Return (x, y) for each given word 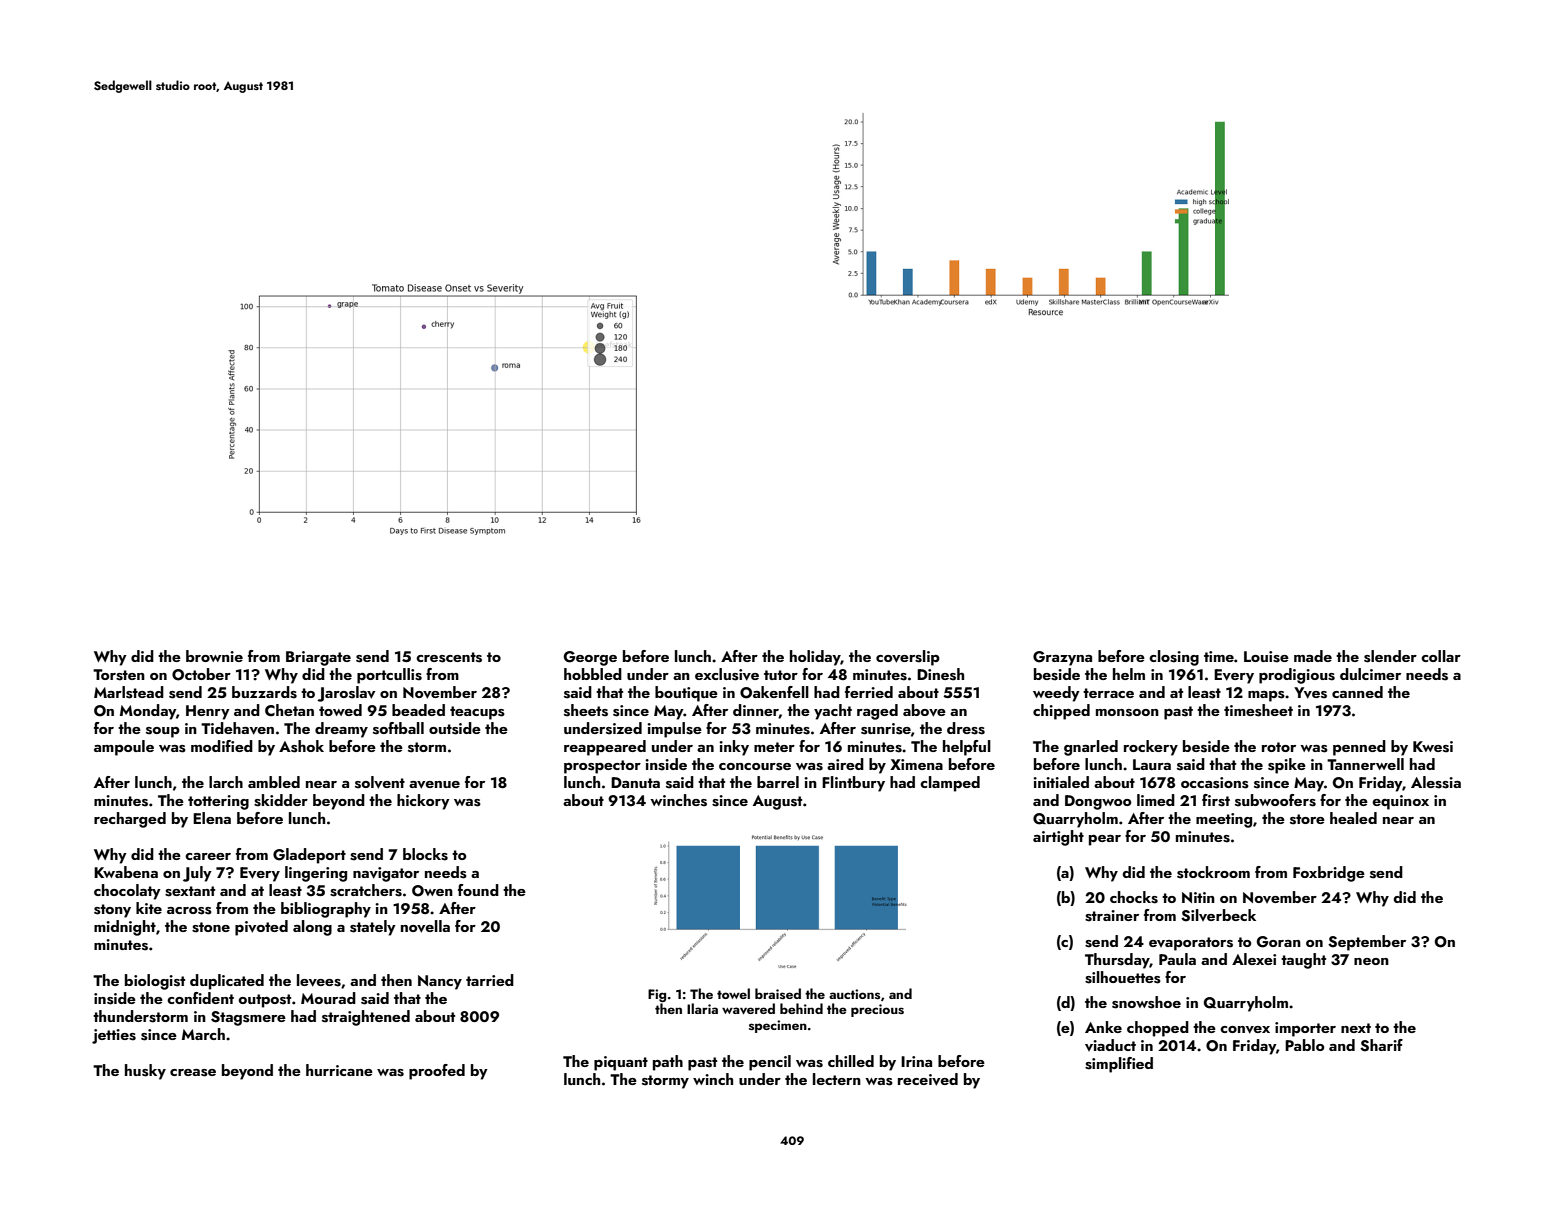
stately (373, 928)
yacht (833, 712)
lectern (837, 1079)
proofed (437, 1072)
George (590, 658)
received (928, 1079)
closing (1174, 658)
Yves (1310, 693)
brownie (214, 656)
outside (455, 728)
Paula (1177, 959)
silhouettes (1123, 977)
